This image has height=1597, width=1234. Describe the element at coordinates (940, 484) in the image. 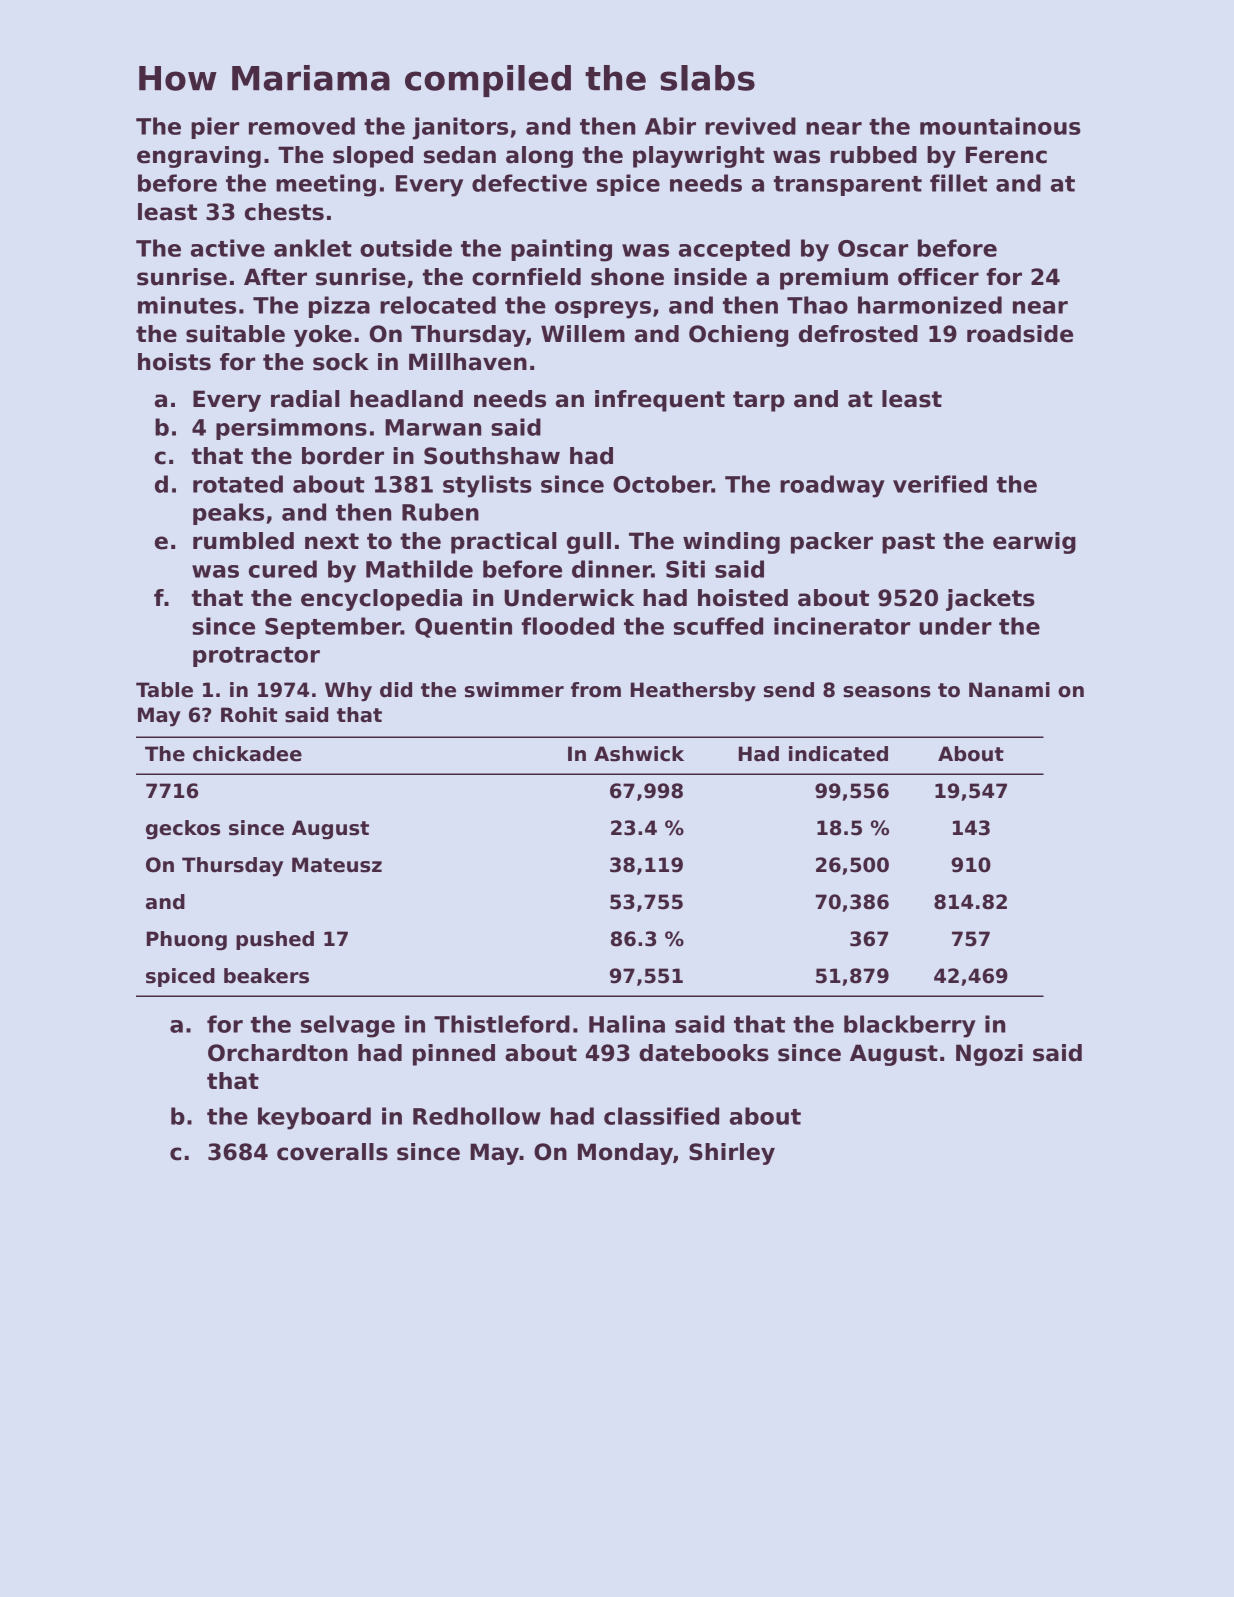

I see `verified` at that location.
